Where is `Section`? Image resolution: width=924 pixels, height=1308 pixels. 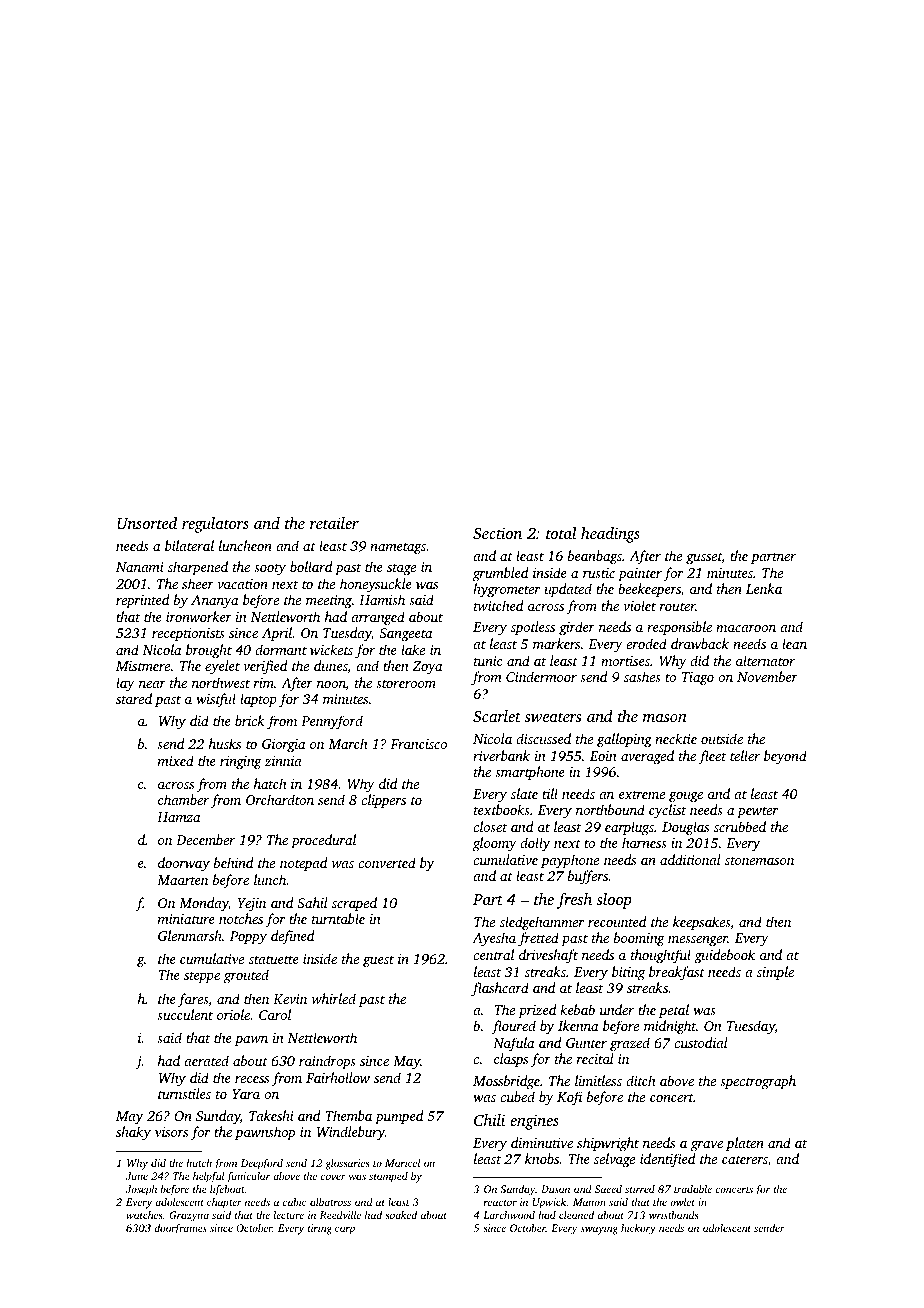 Section is located at coordinates (497, 533).
